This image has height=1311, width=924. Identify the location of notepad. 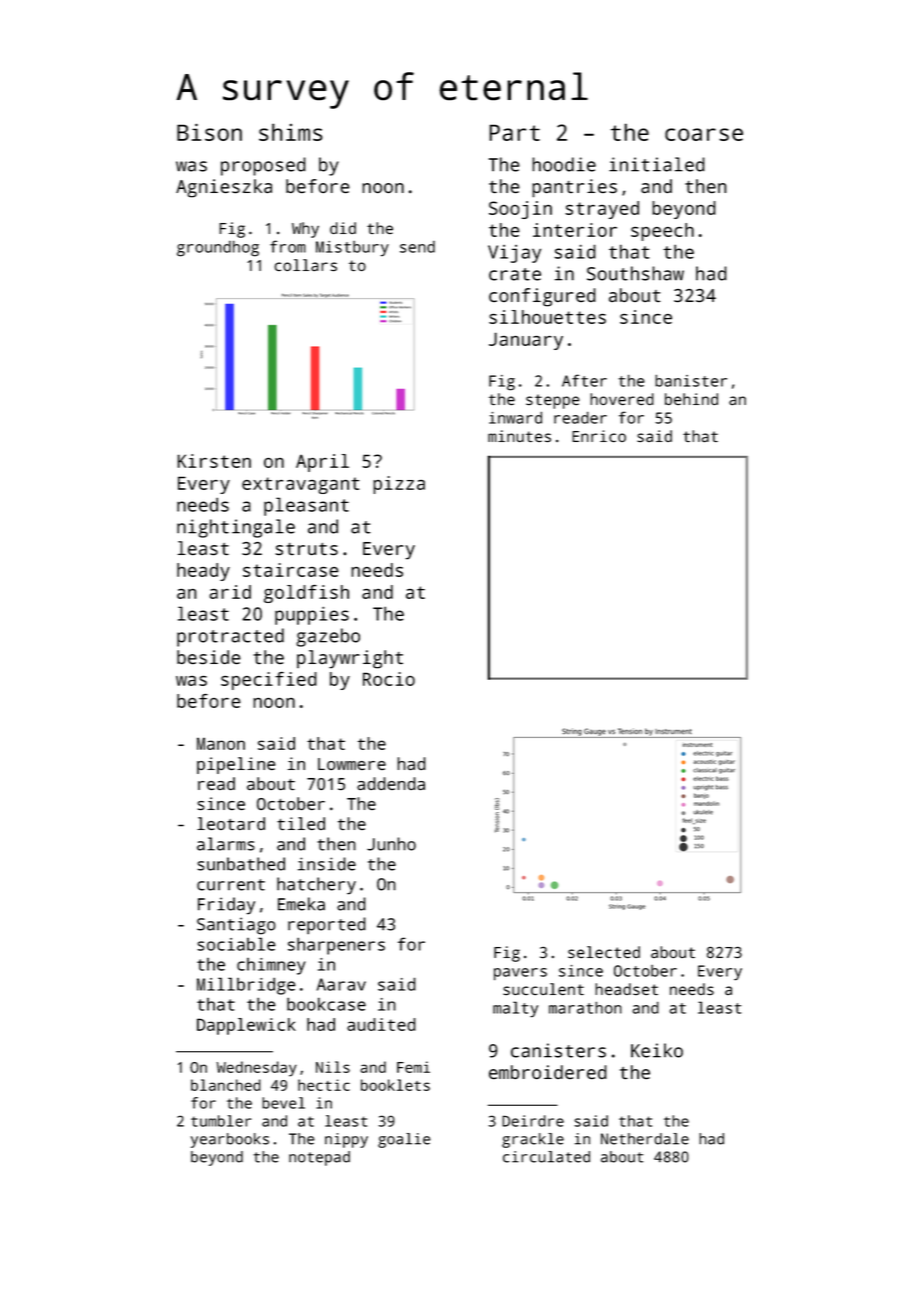
(319, 1158).
